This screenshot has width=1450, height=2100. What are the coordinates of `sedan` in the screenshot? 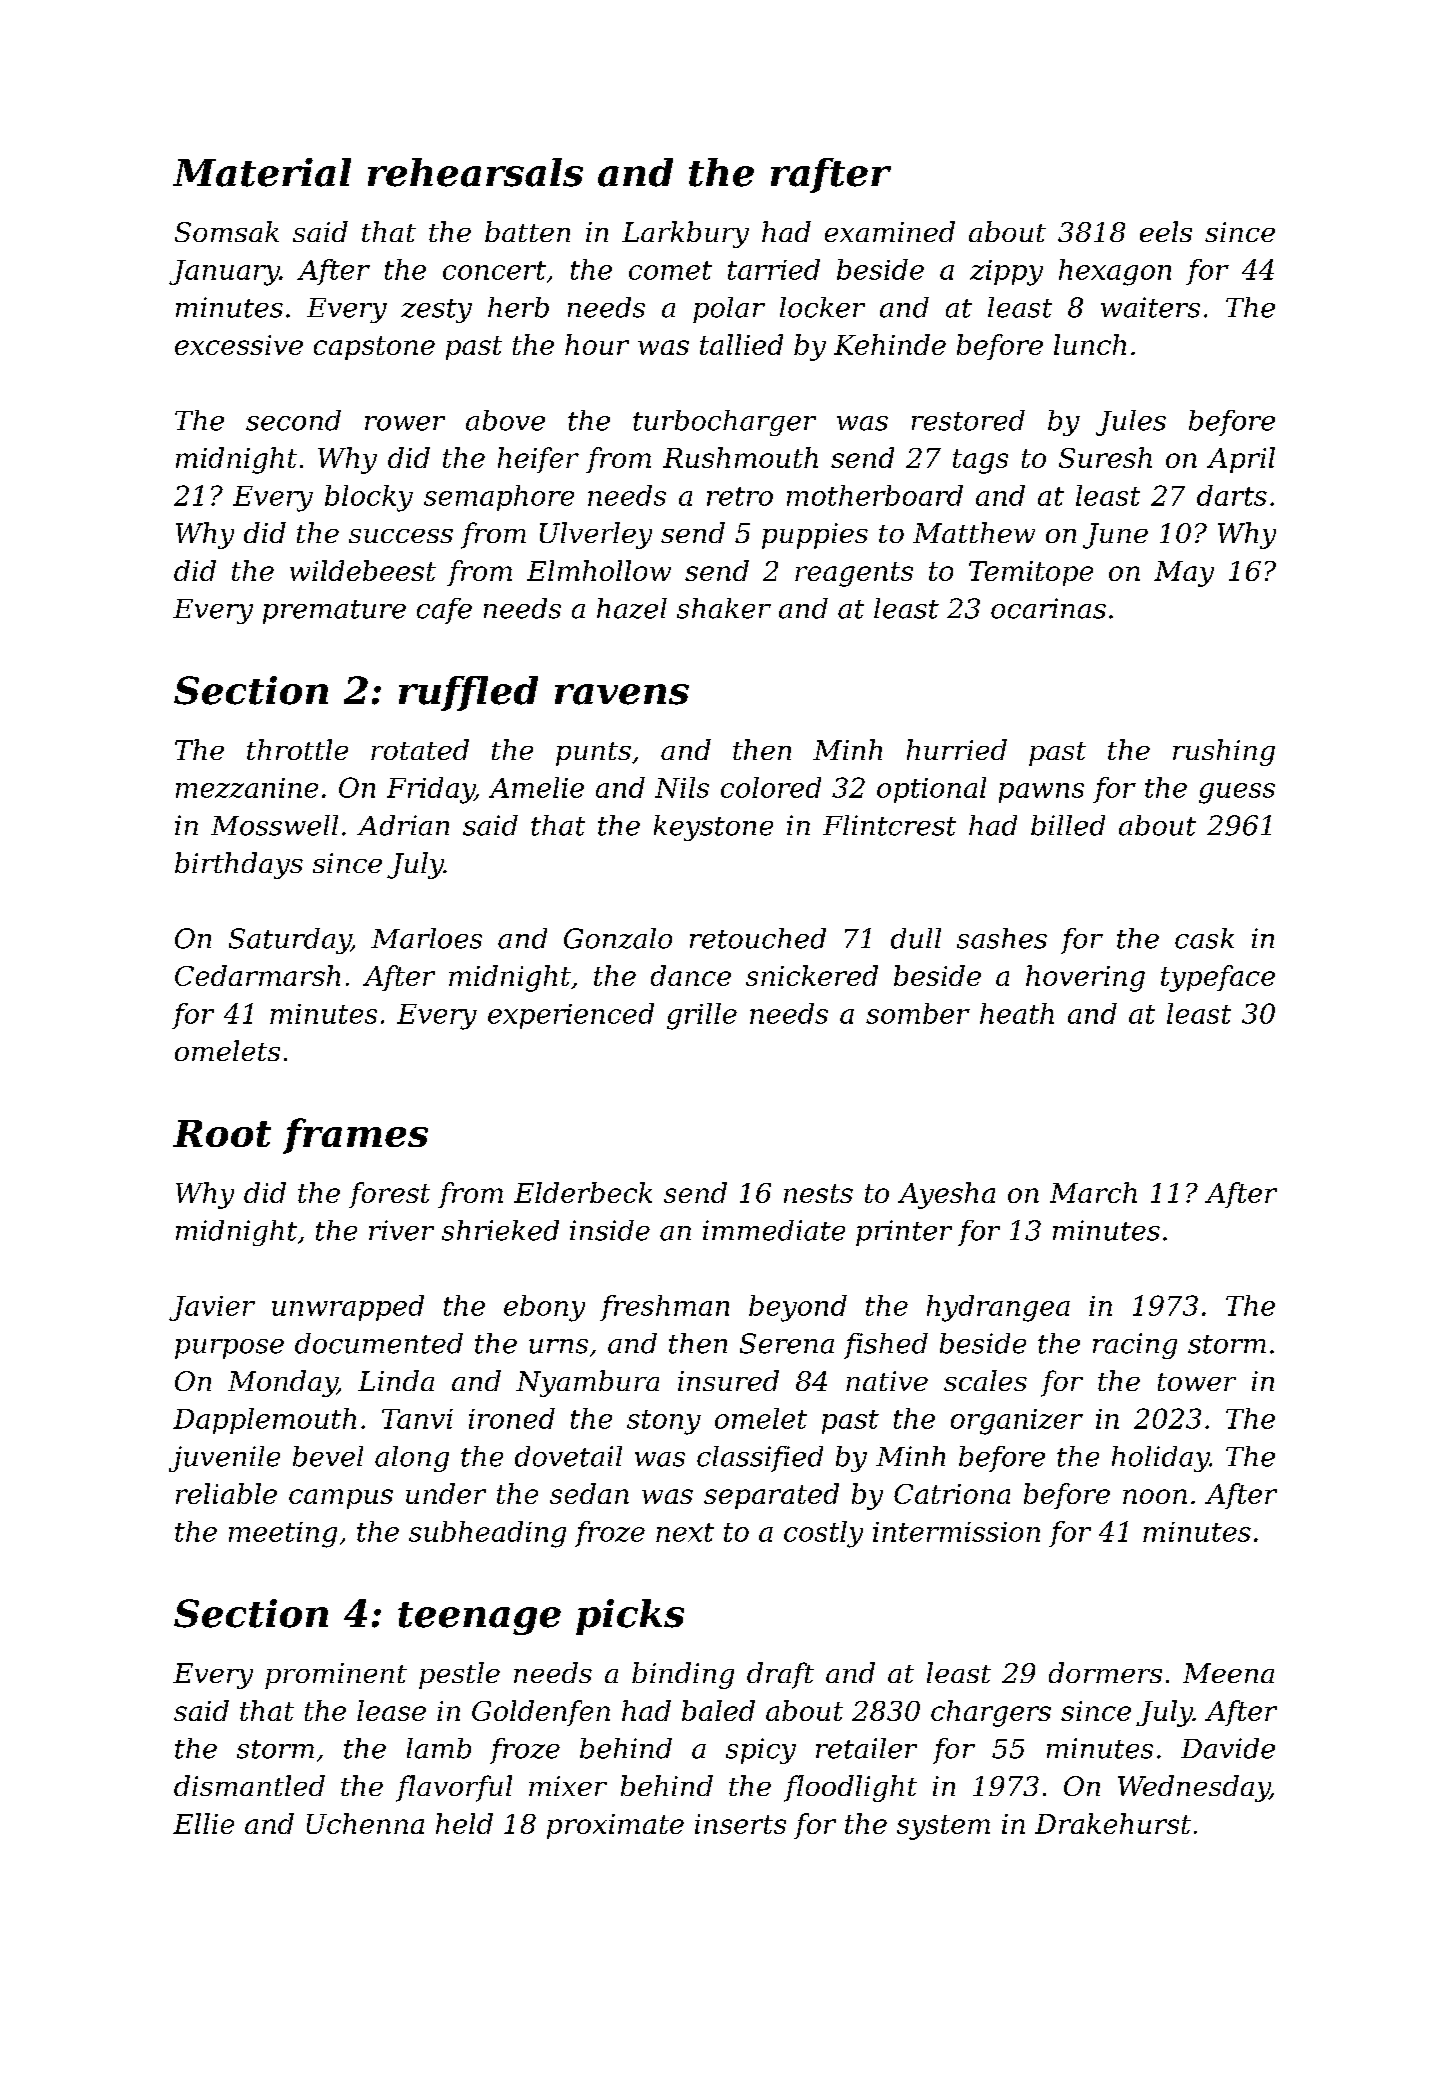 It's located at (589, 1493).
